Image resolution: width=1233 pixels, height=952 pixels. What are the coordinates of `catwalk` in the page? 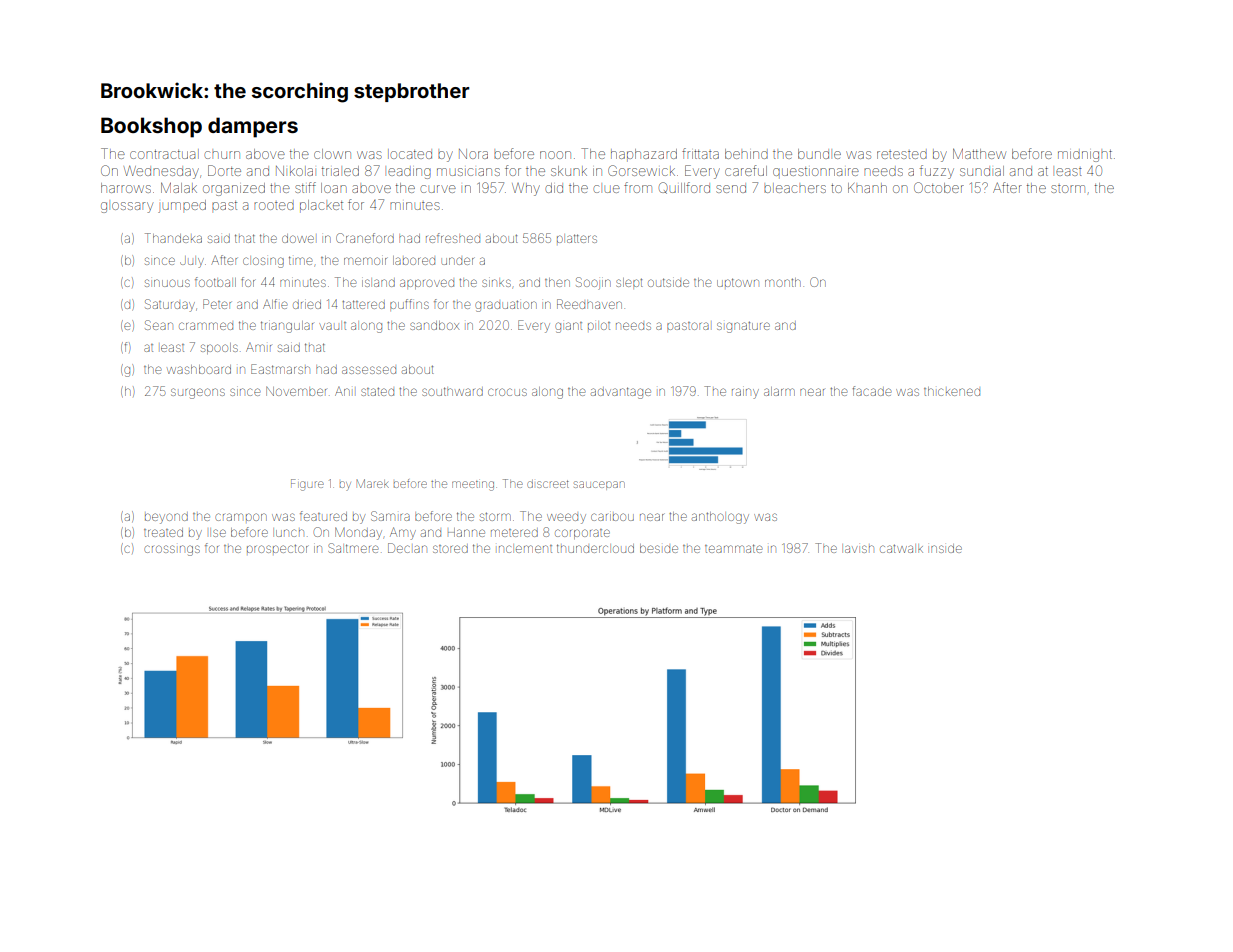 It's located at (901, 549).
